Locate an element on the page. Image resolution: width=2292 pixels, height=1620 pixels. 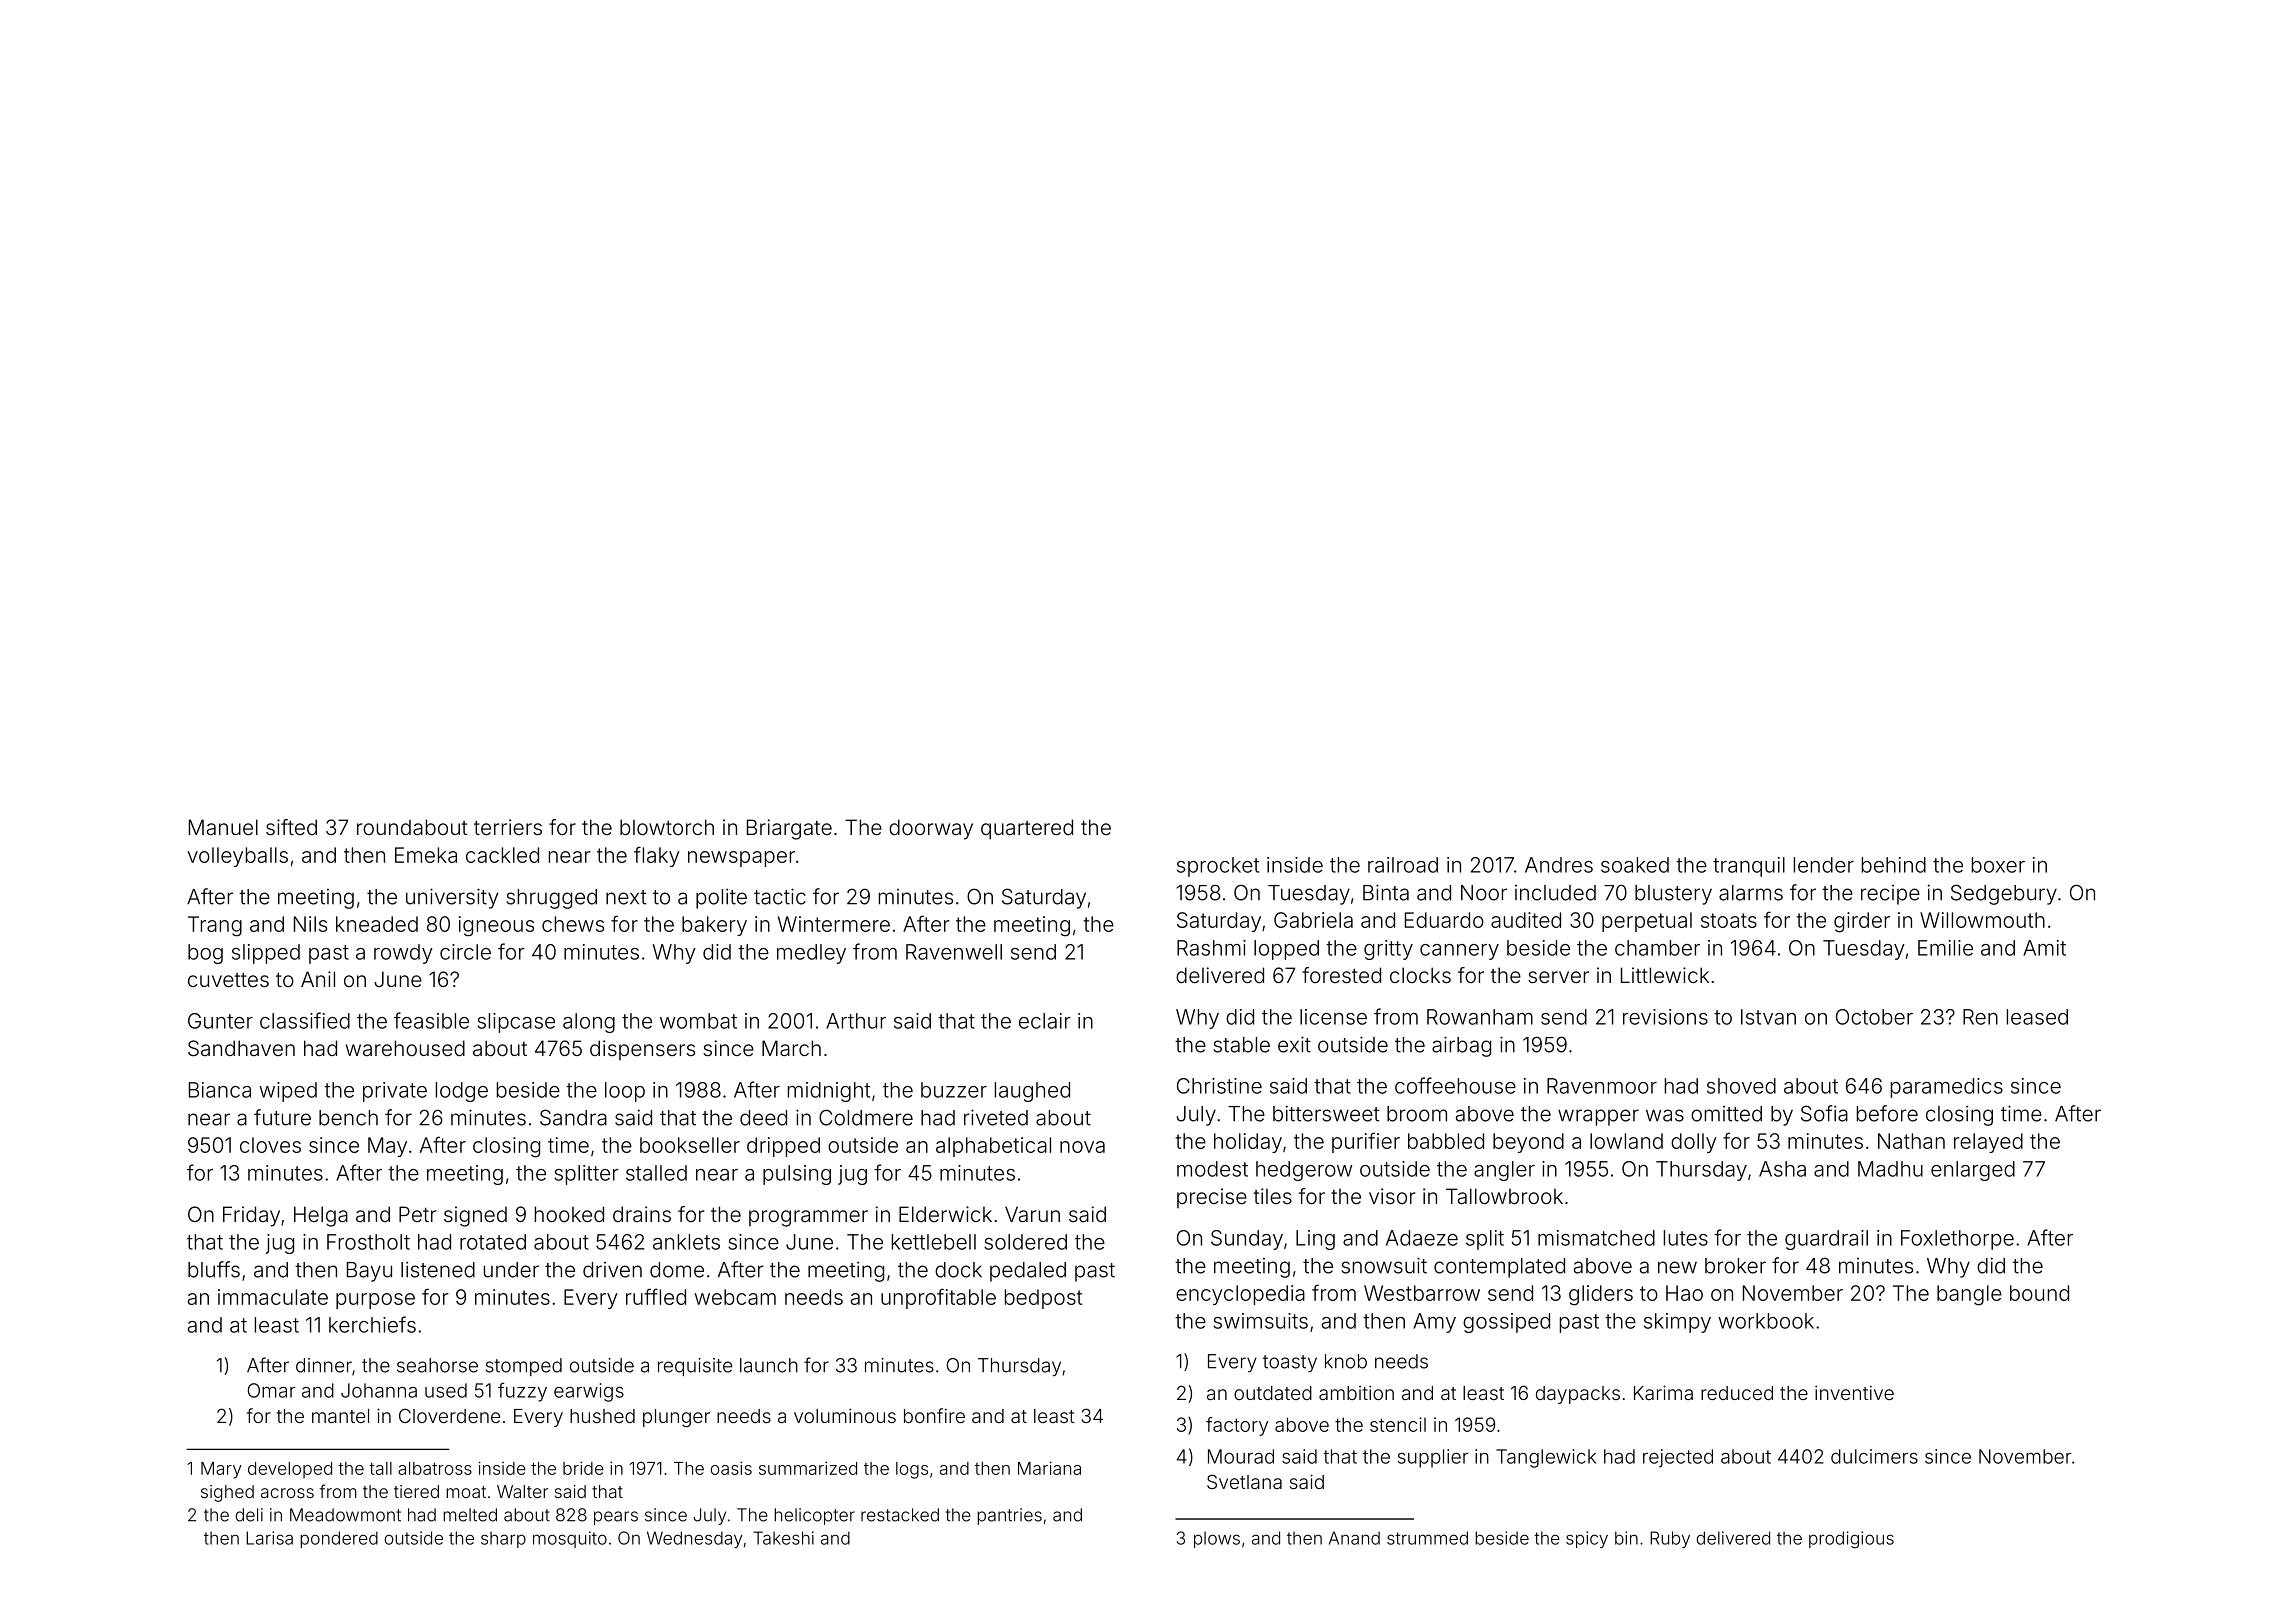
mantel is located at coordinates (340, 1416).
